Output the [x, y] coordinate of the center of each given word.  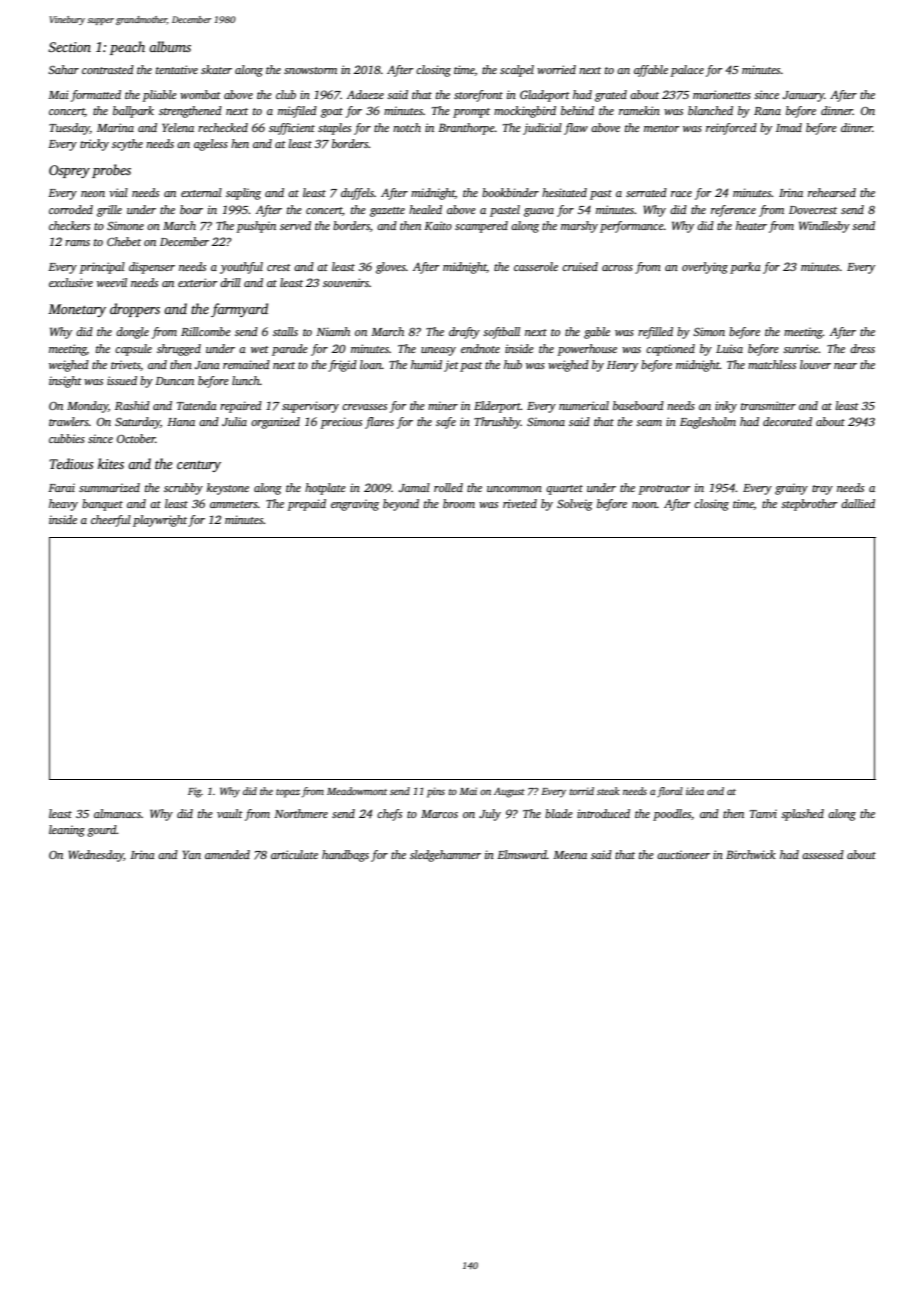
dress [862, 348]
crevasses [364, 407]
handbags [345, 856]
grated [611, 96]
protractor [664, 490]
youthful [241, 268]
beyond [401, 505]
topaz [288, 793]
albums [170, 46]
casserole [536, 266]
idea [695, 791]
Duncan [174, 381]
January [803, 96]
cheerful [111, 521]
